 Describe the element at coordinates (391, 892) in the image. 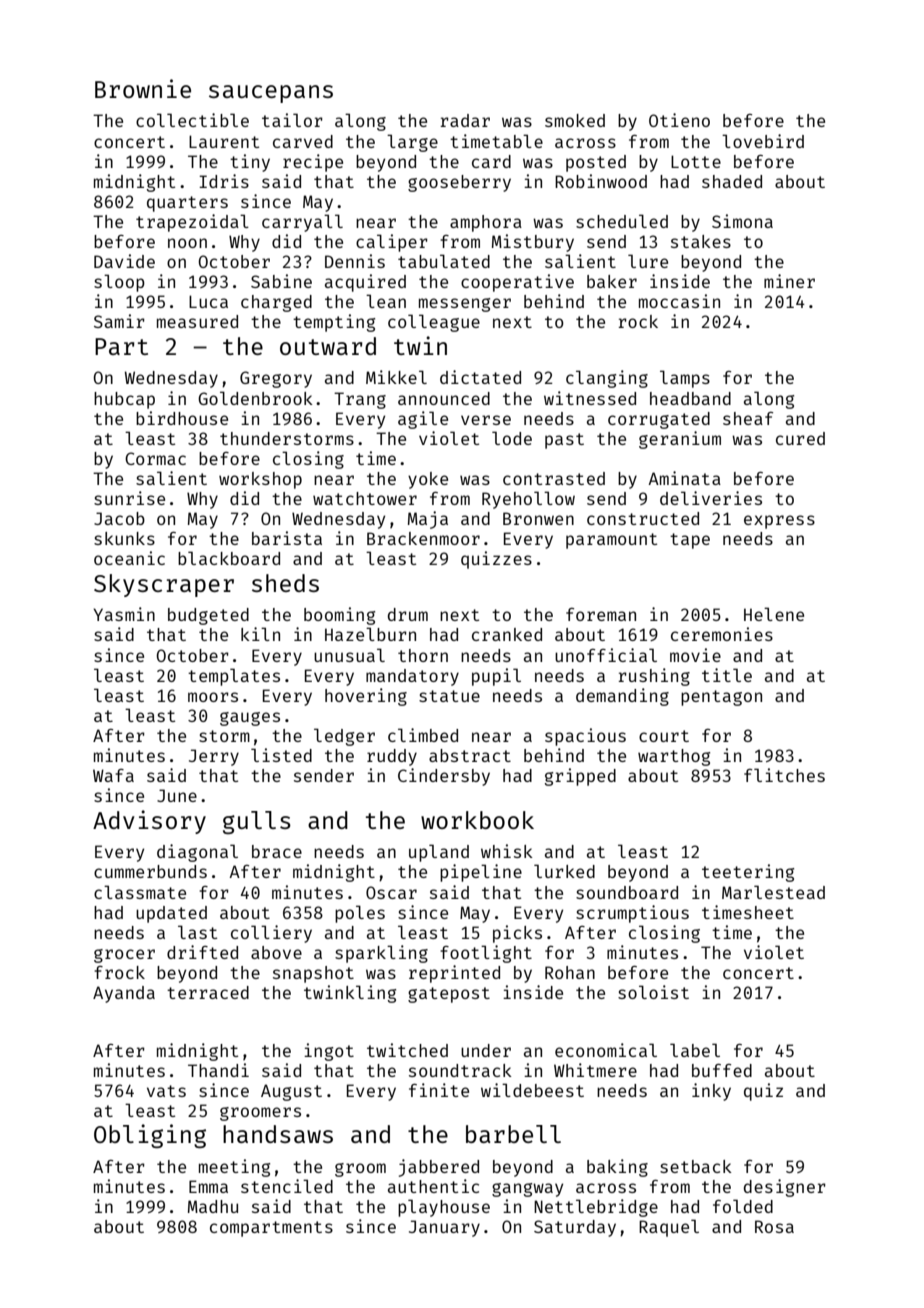

I see `Oscar` at that location.
